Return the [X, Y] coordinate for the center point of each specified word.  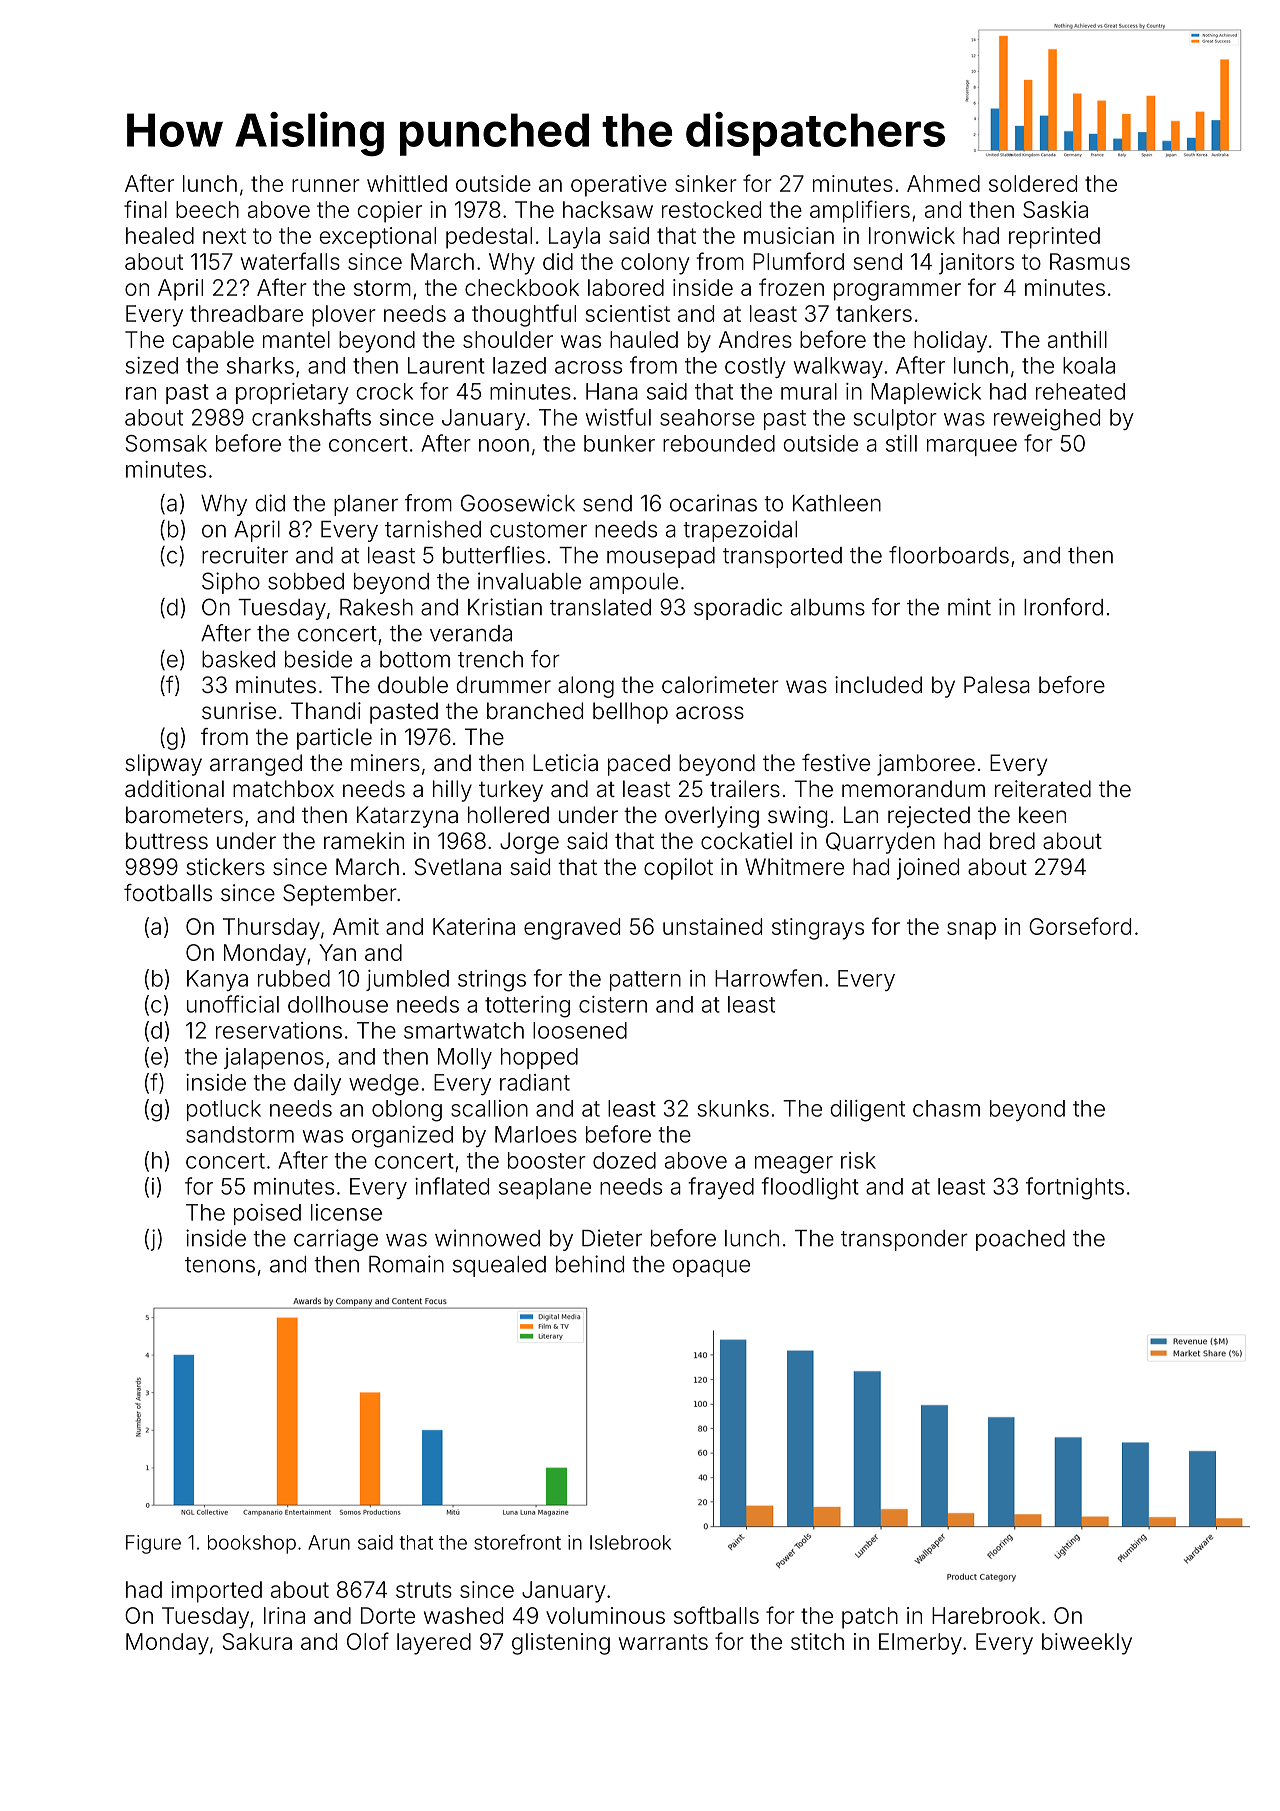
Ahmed [943, 183]
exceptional [378, 238]
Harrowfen [768, 978]
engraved [572, 929]
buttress [167, 841]
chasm [946, 1108]
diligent [868, 1111]
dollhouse [338, 1004]
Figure [153, 1544]
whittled [407, 183]
